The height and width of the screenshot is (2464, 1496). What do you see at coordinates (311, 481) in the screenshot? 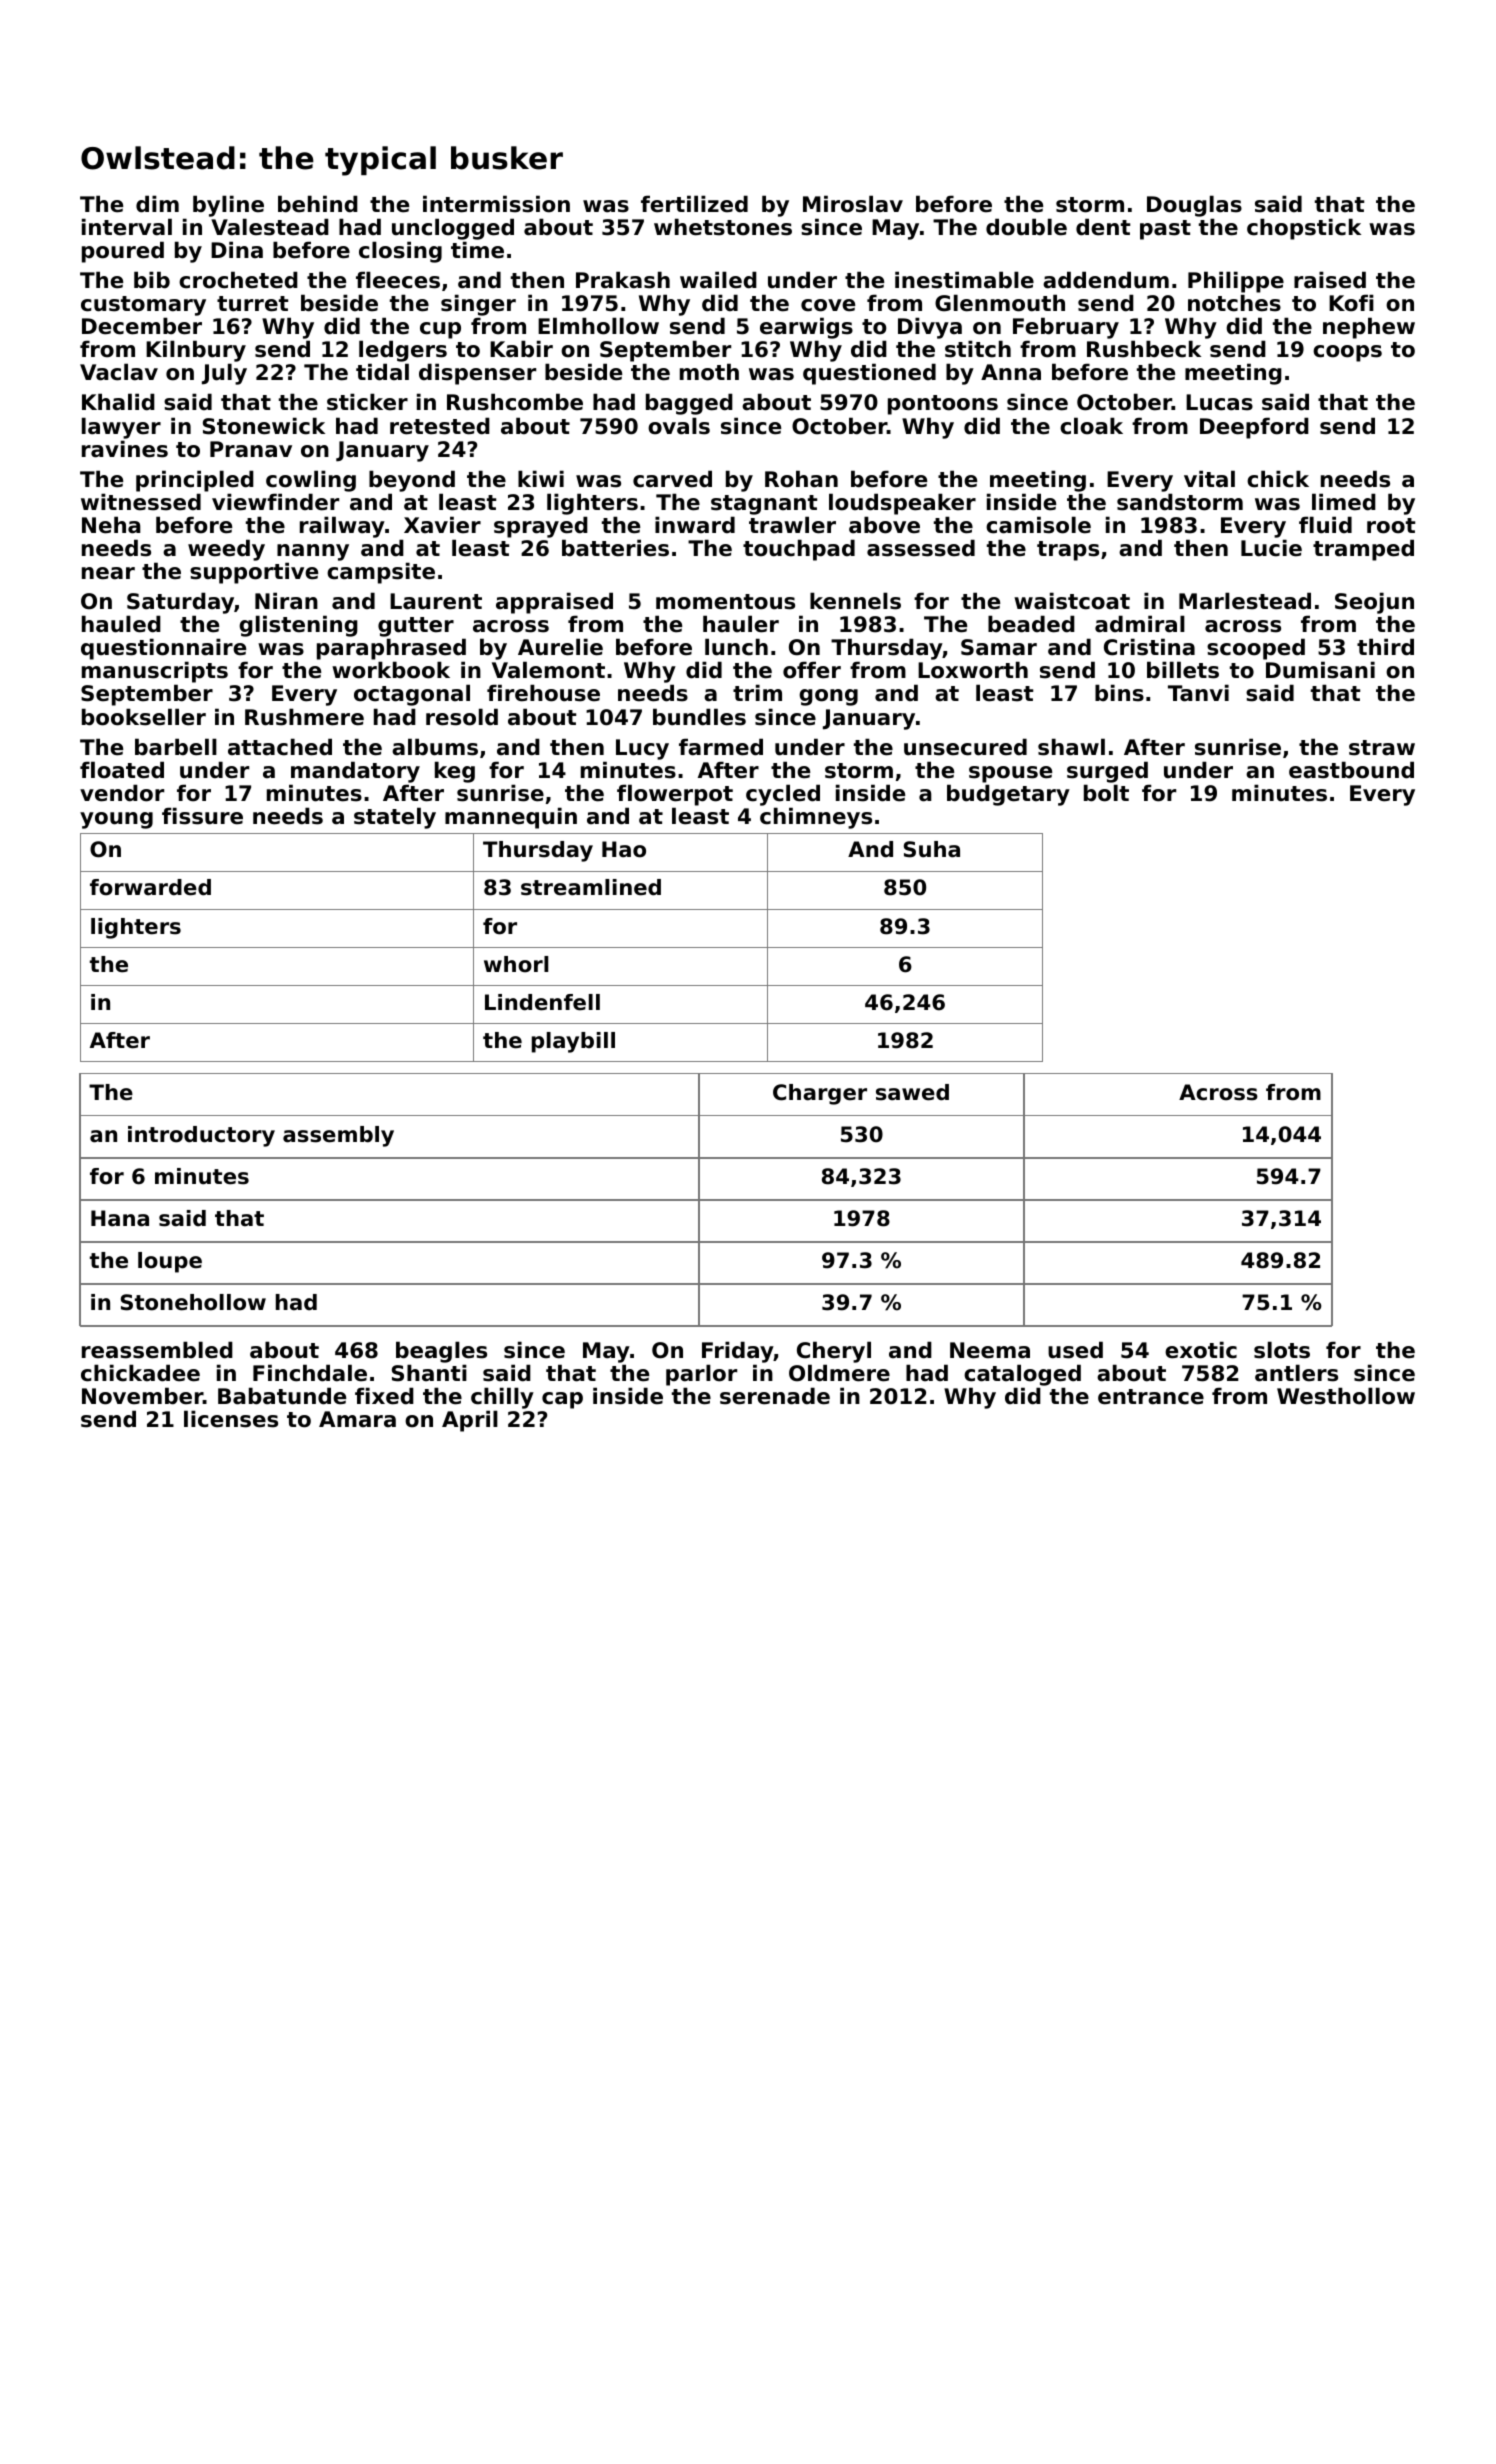
I see `cowling` at bounding box center [311, 481].
